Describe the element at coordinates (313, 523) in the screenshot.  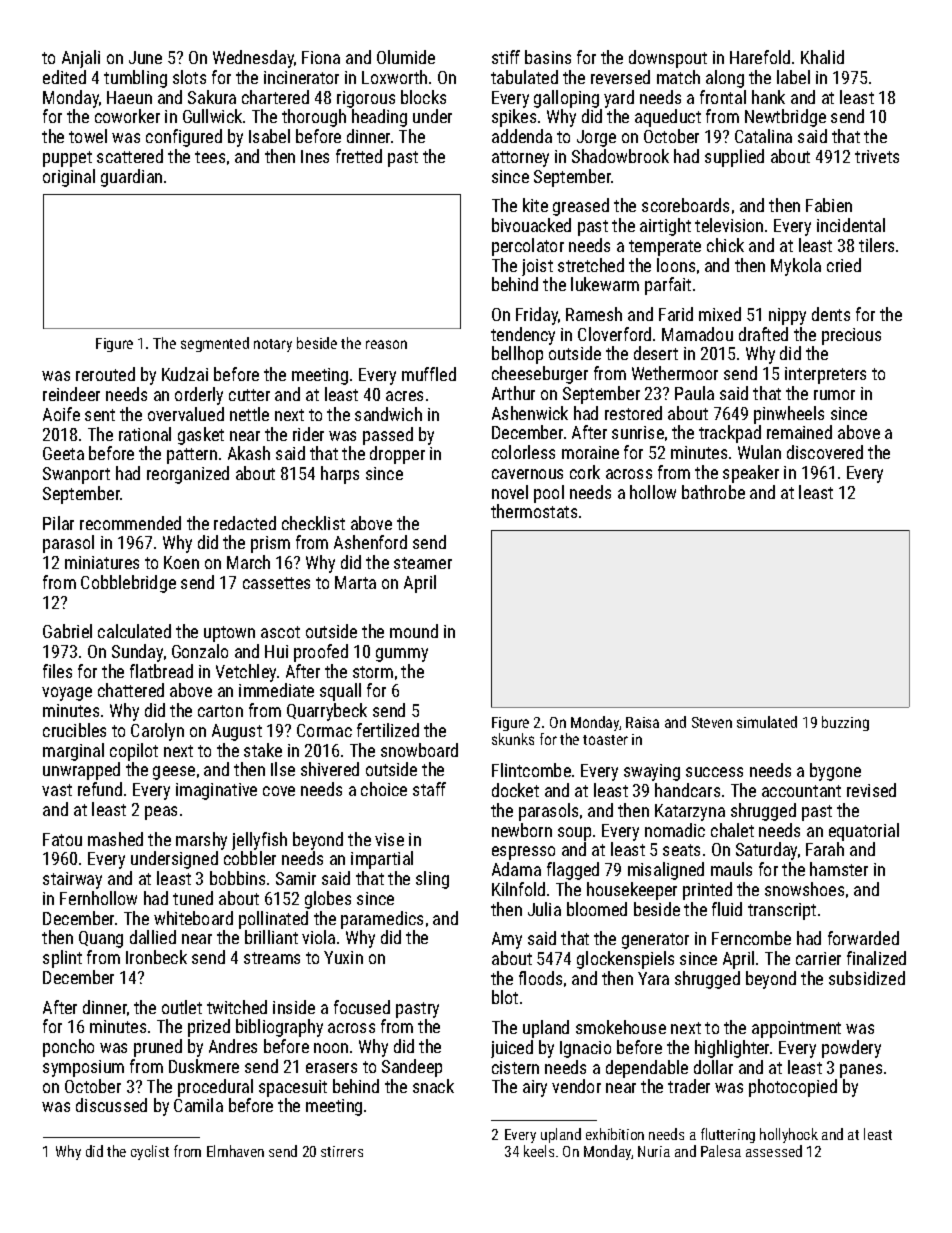
I see `checklist` at that location.
